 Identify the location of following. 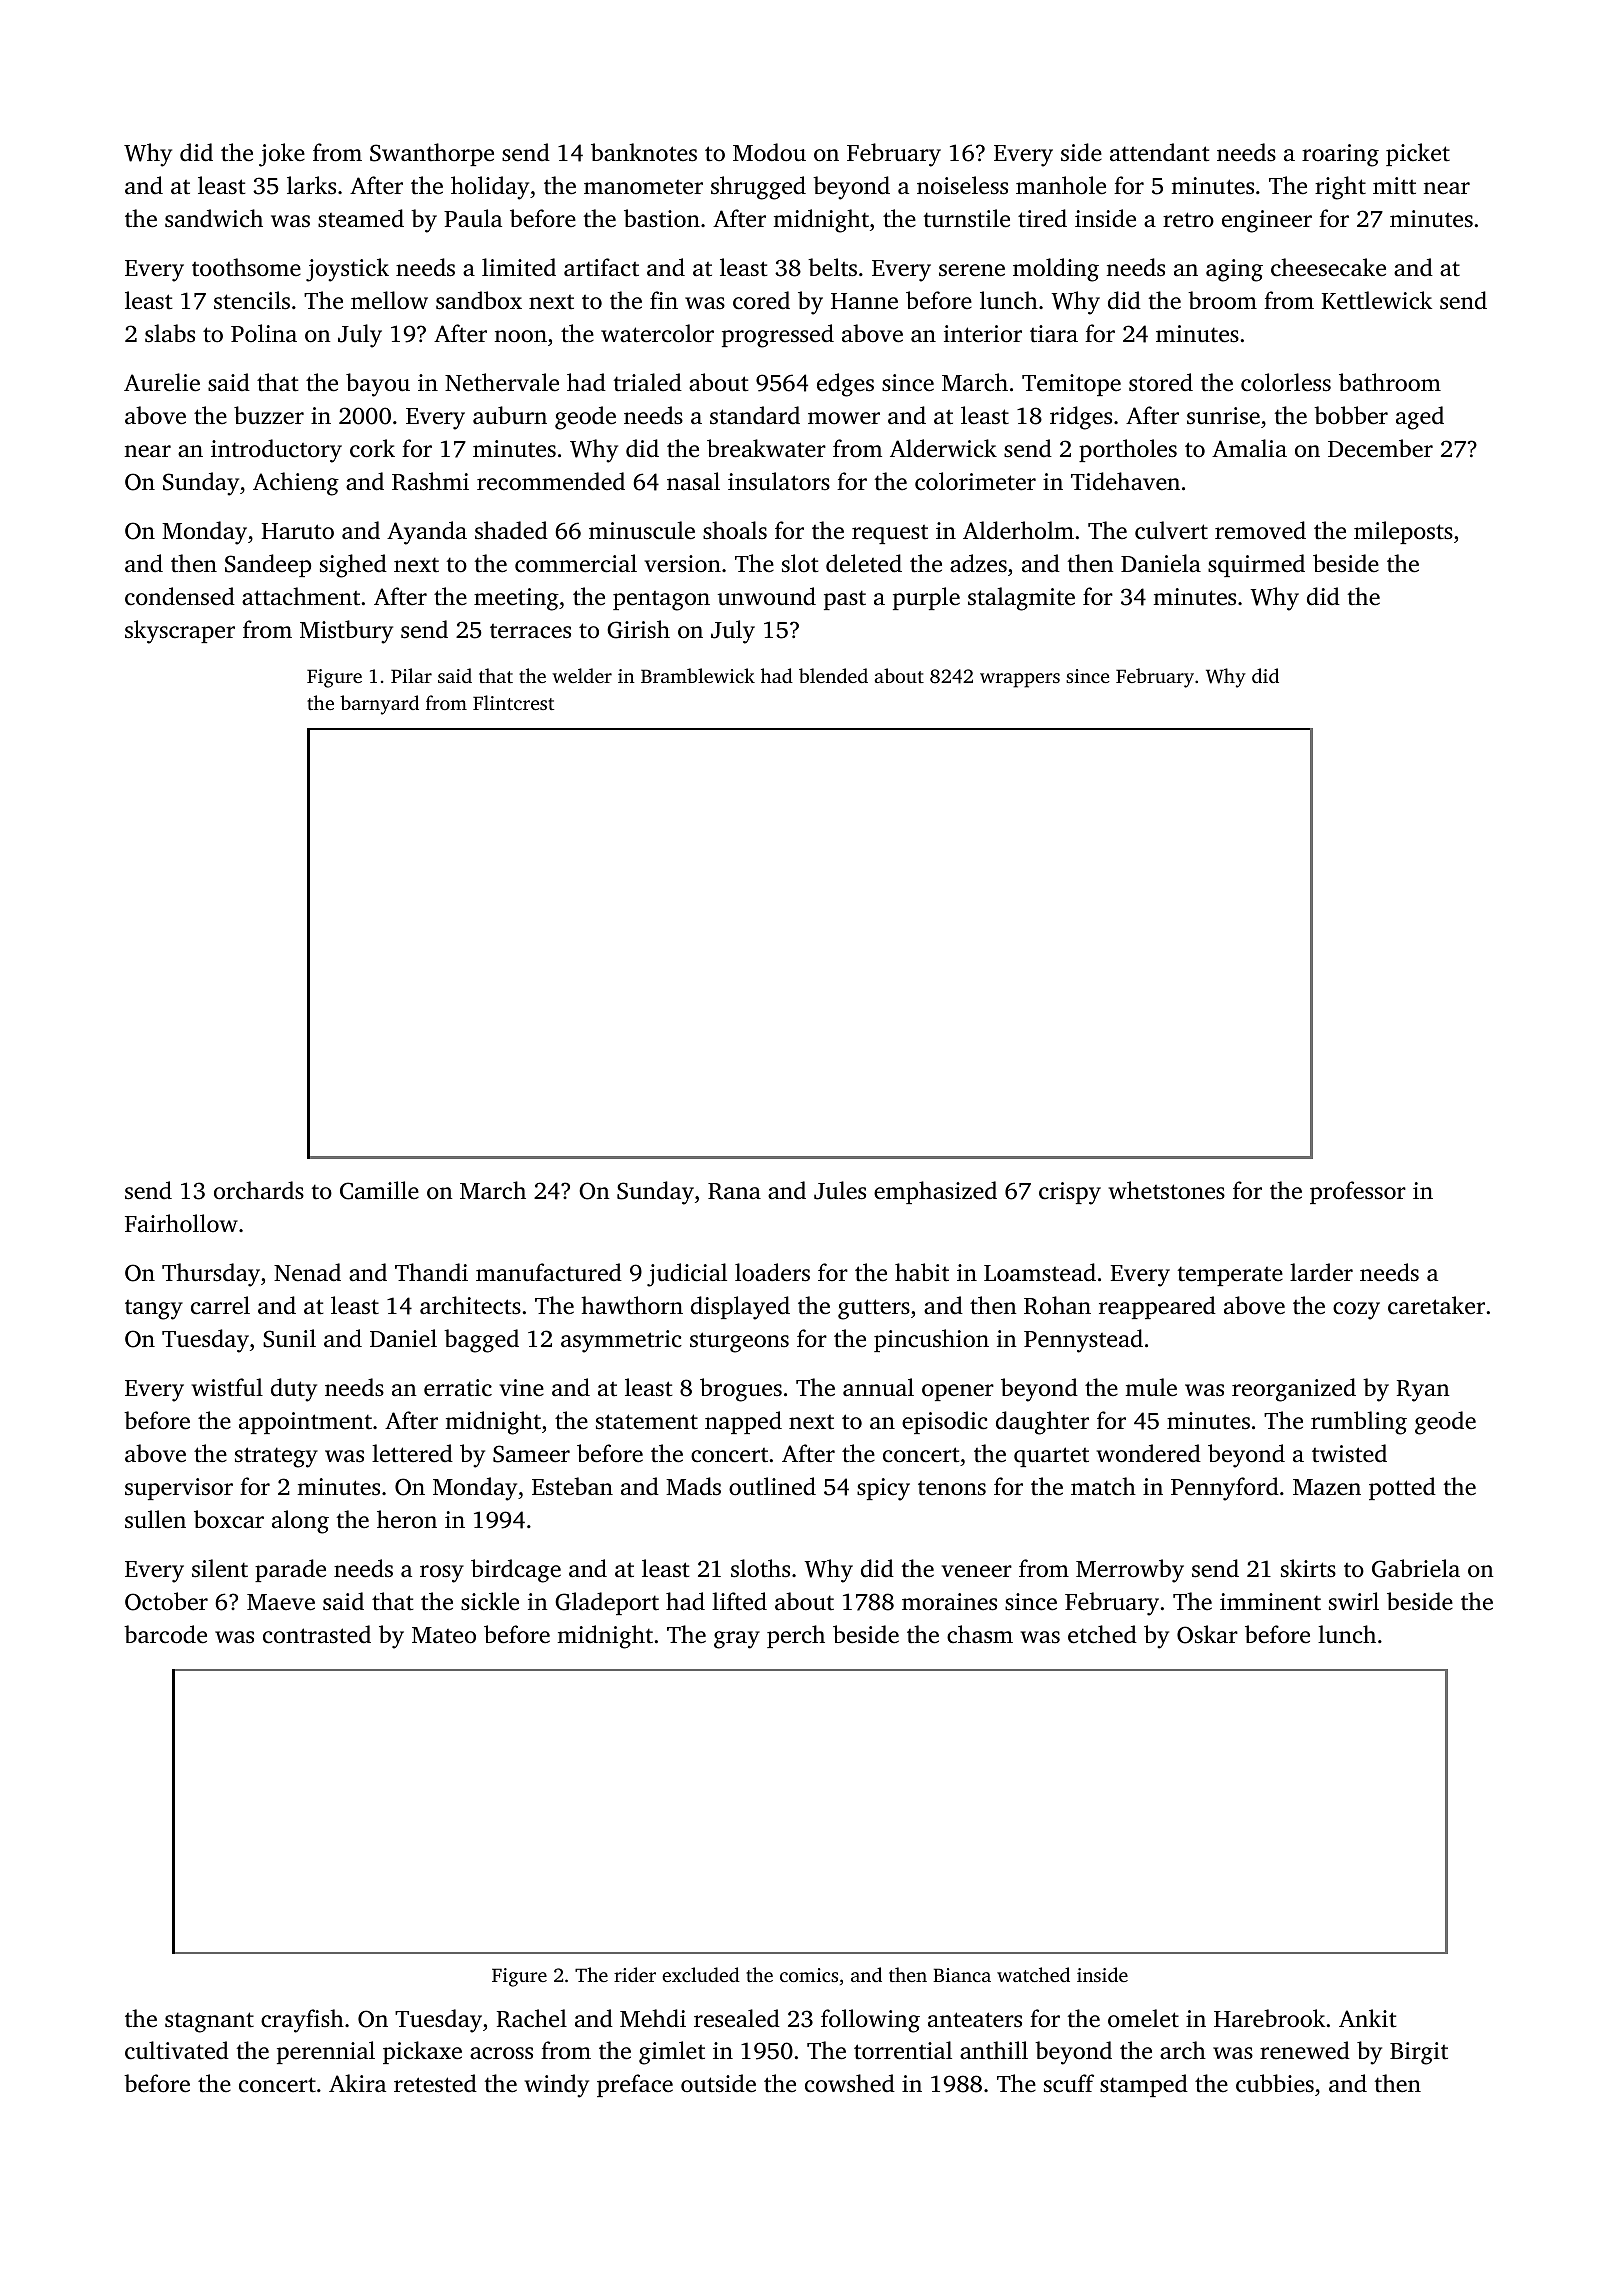
(870, 2021).
